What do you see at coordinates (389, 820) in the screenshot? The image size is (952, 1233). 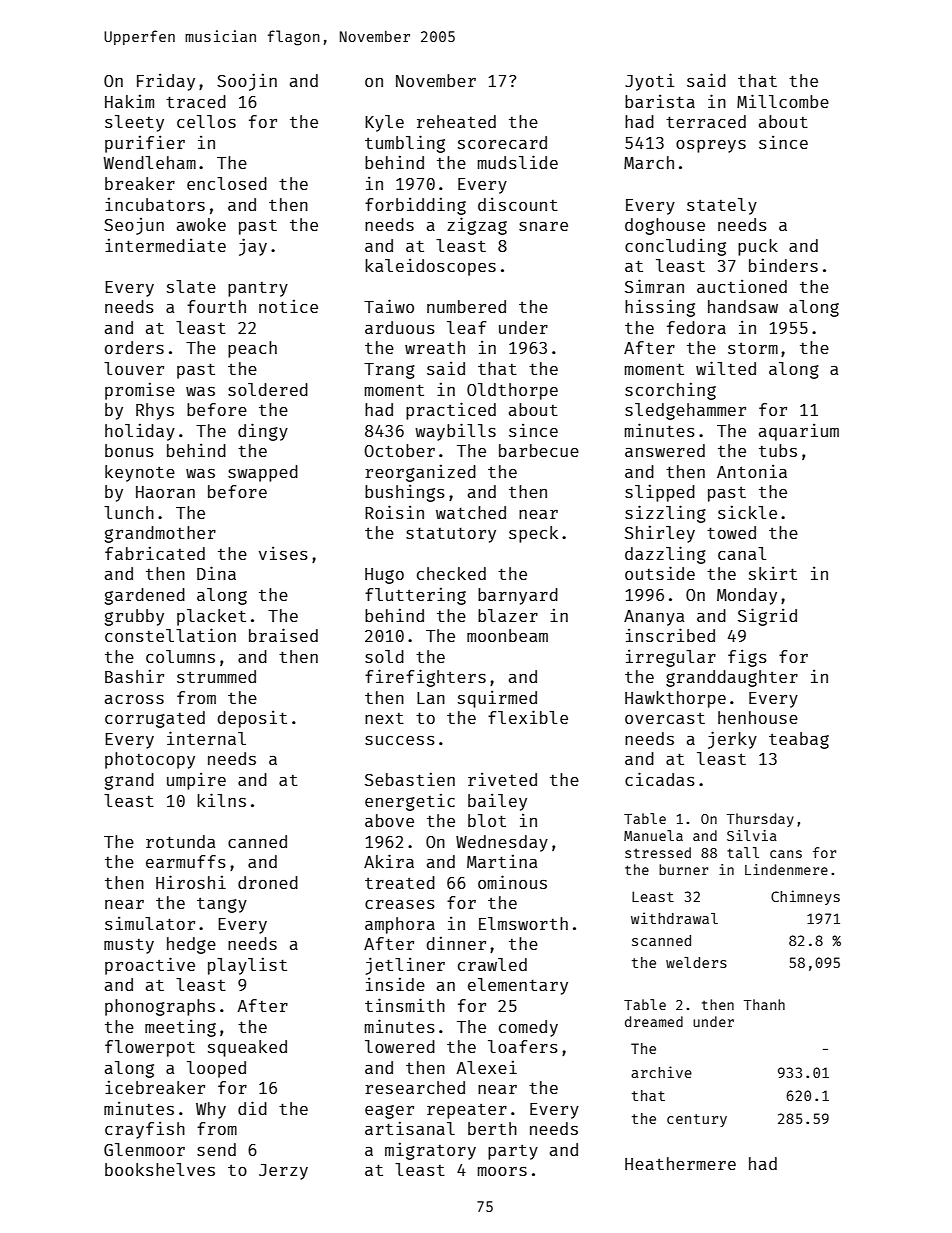 I see `above` at bounding box center [389, 820].
